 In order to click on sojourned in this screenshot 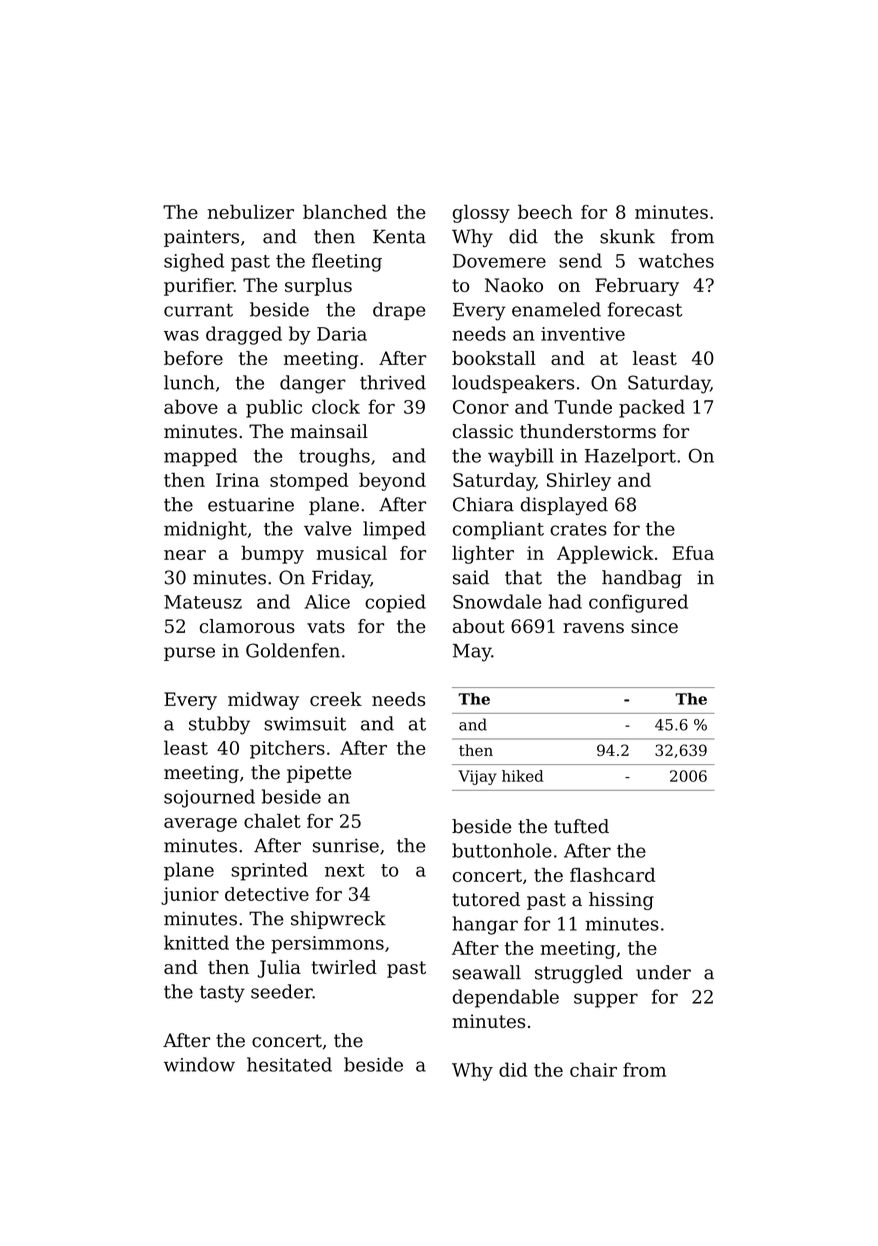, I will do `click(209, 798)`.
